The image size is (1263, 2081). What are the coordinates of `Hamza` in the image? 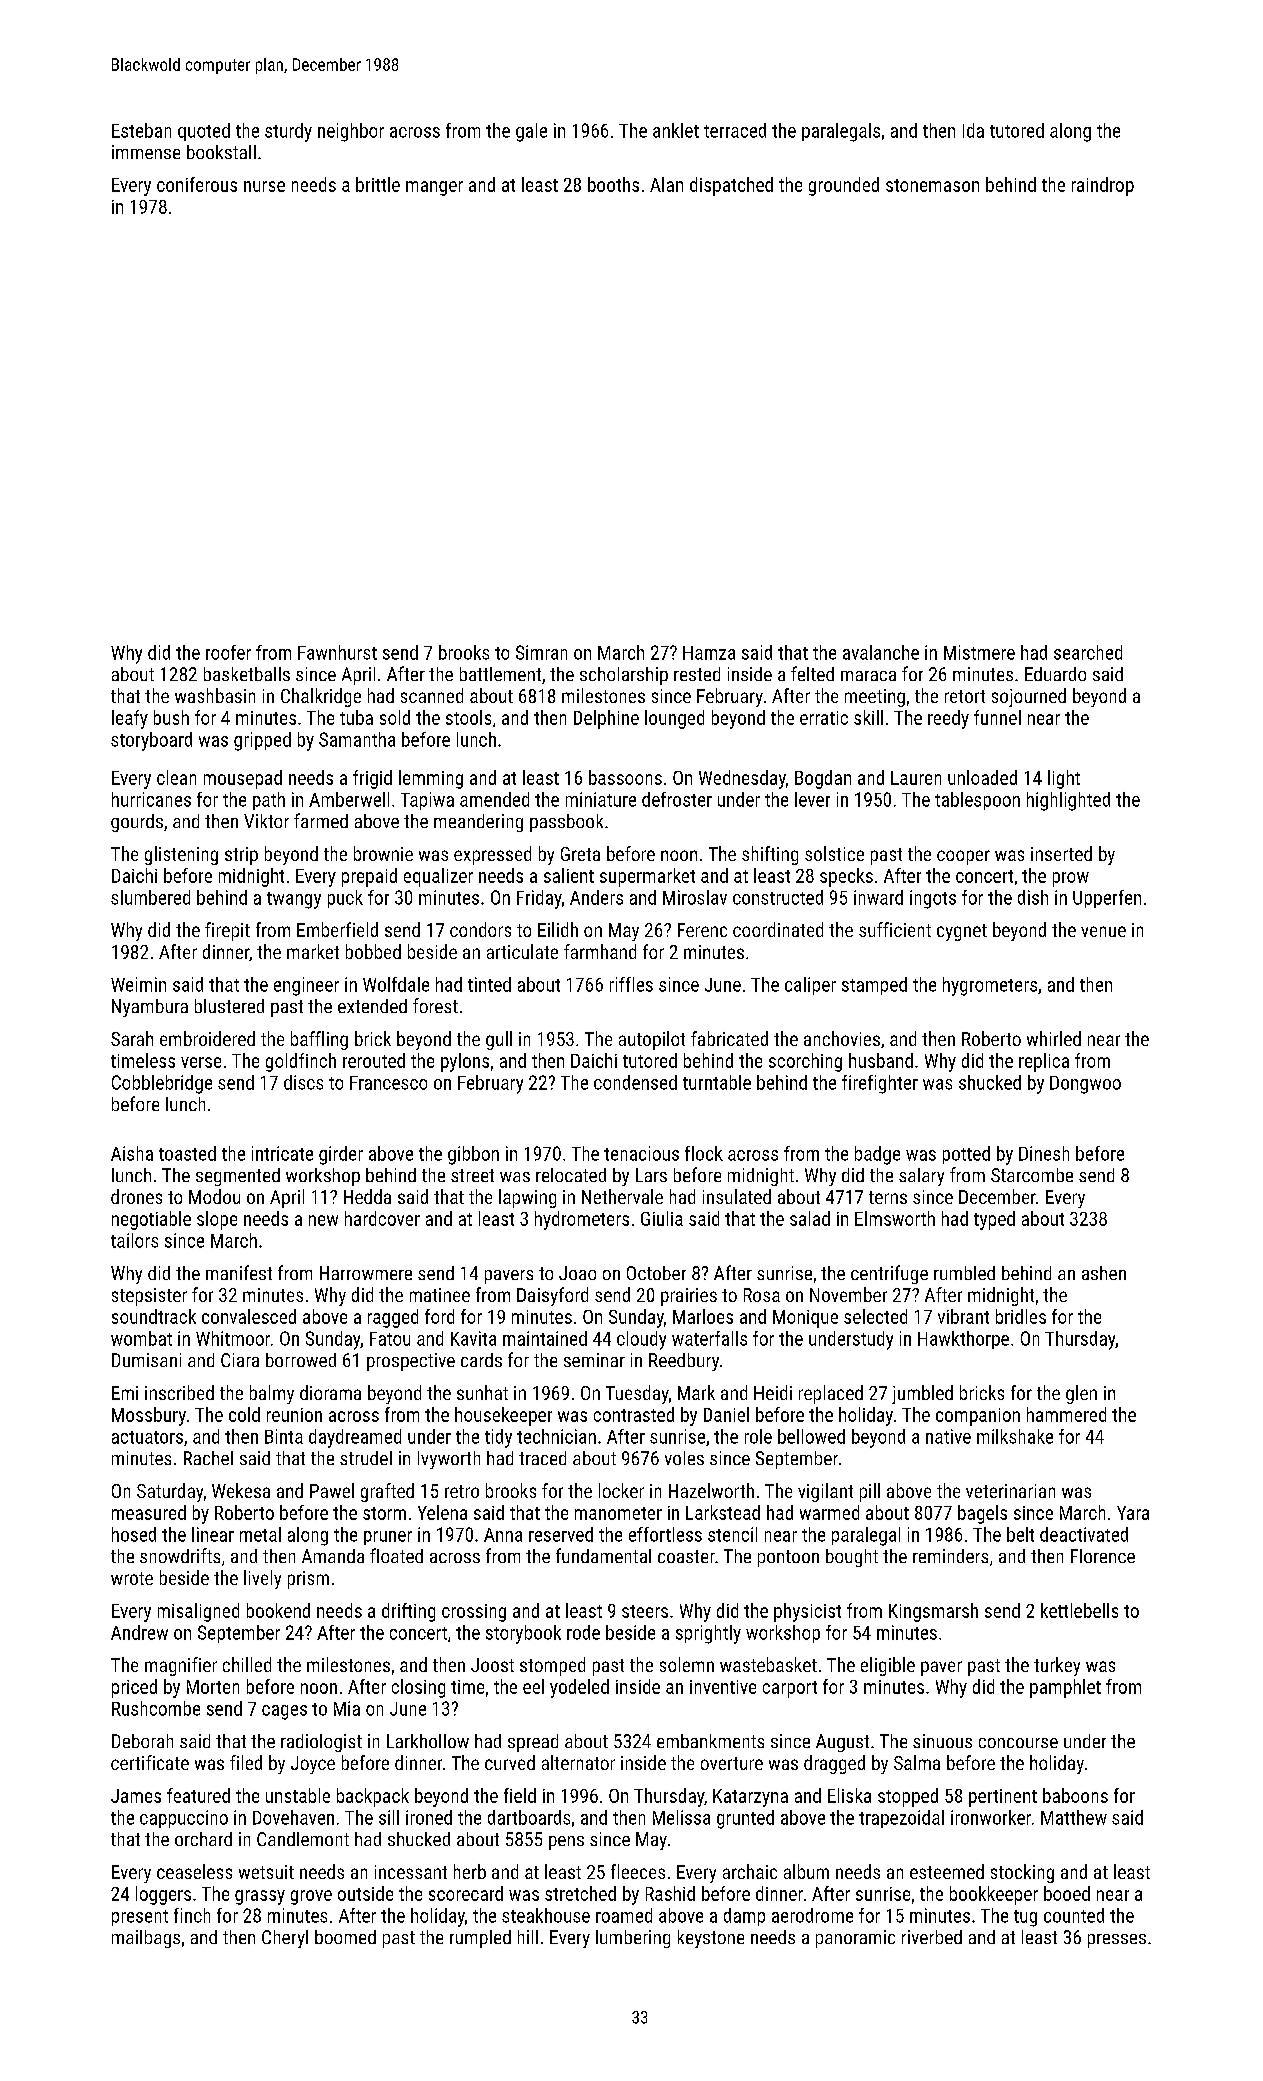 It's located at (709, 653).
